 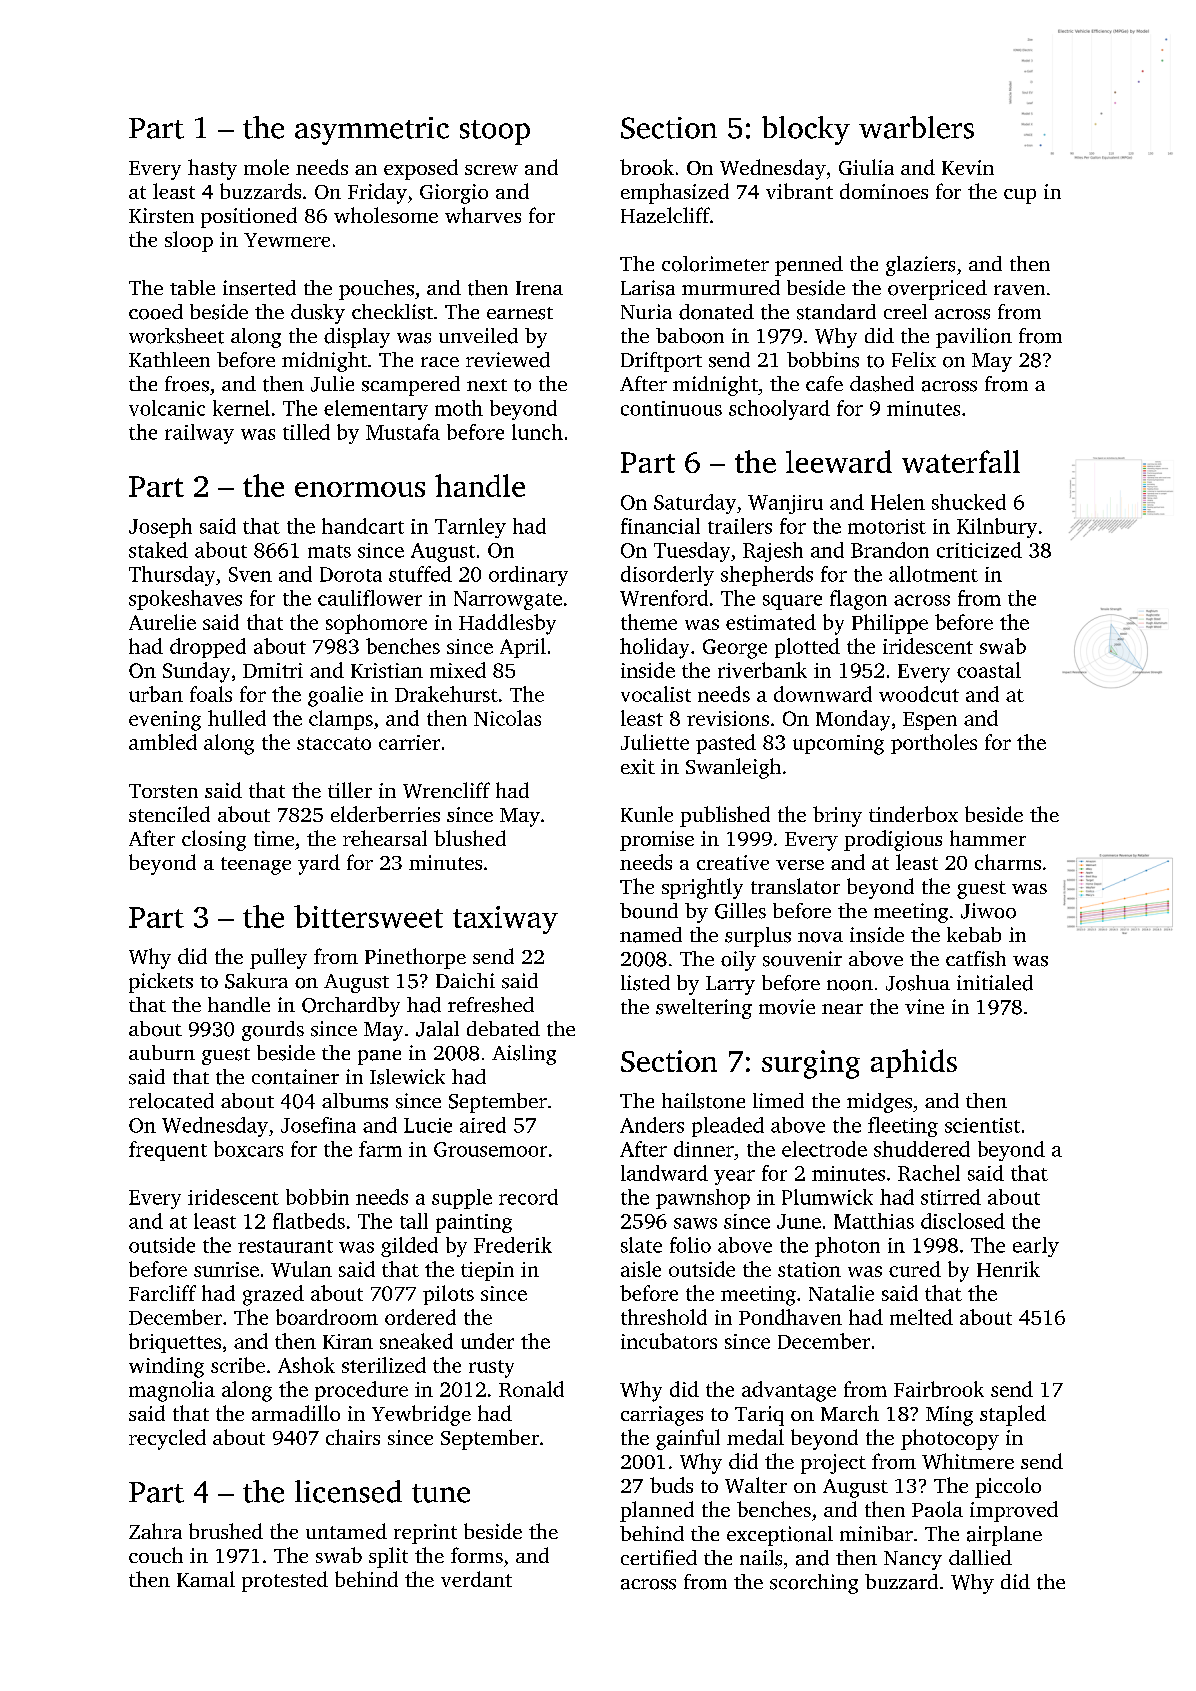 I want to click on limed, so click(x=778, y=1100).
